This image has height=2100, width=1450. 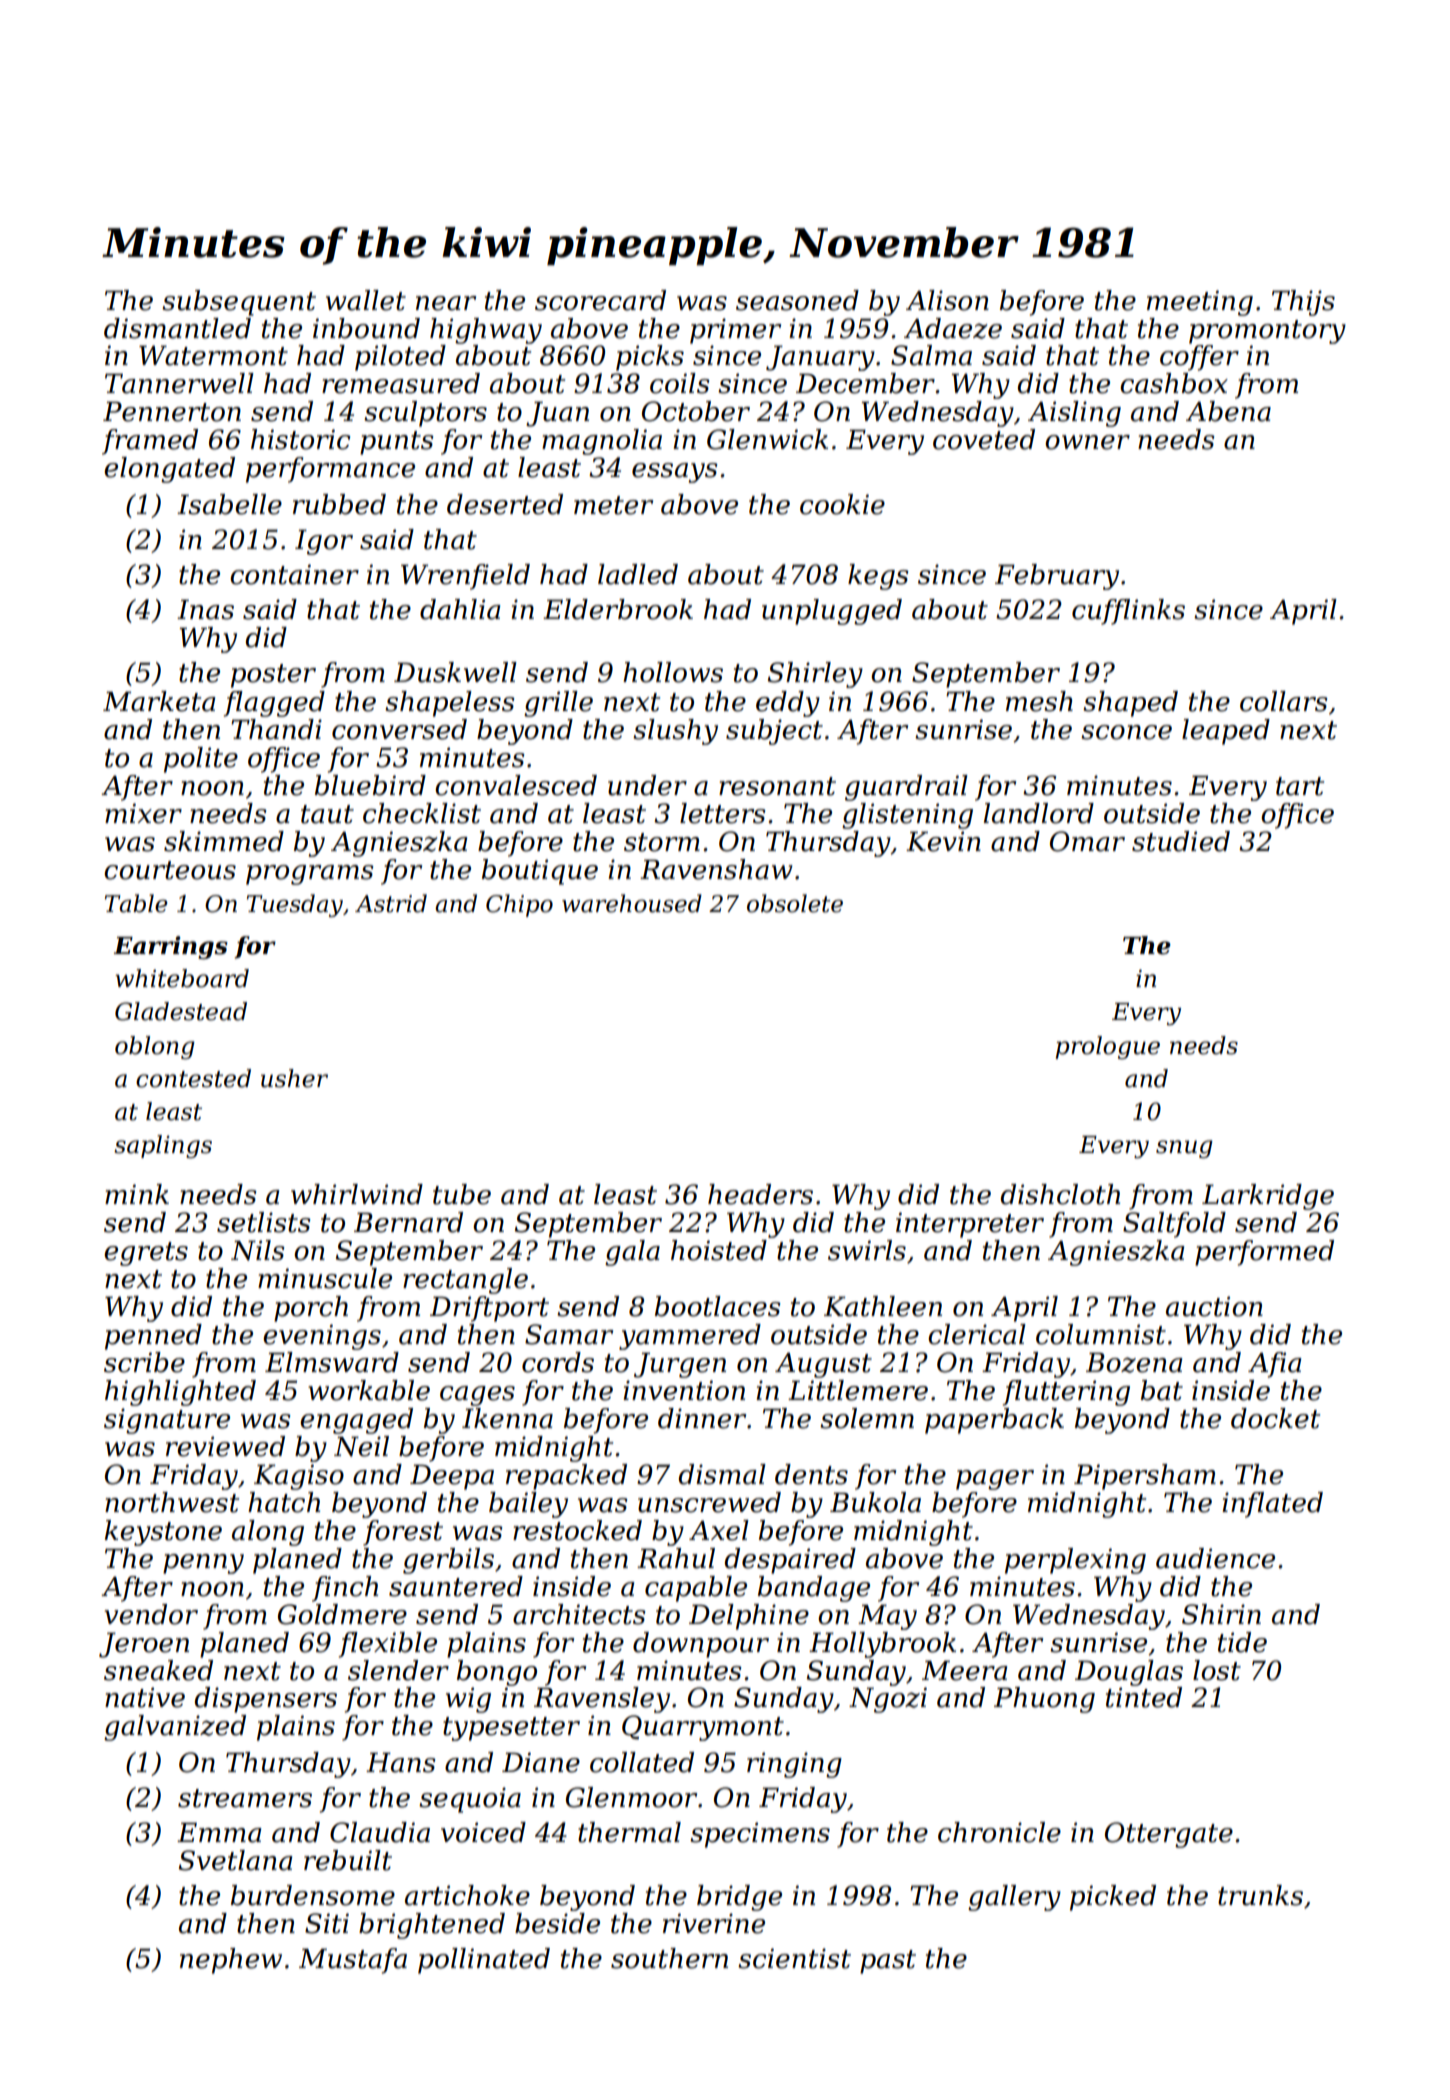 What do you see at coordinates (150, 442) in the image?
I see `framed` at bounding box center [150, 442].
